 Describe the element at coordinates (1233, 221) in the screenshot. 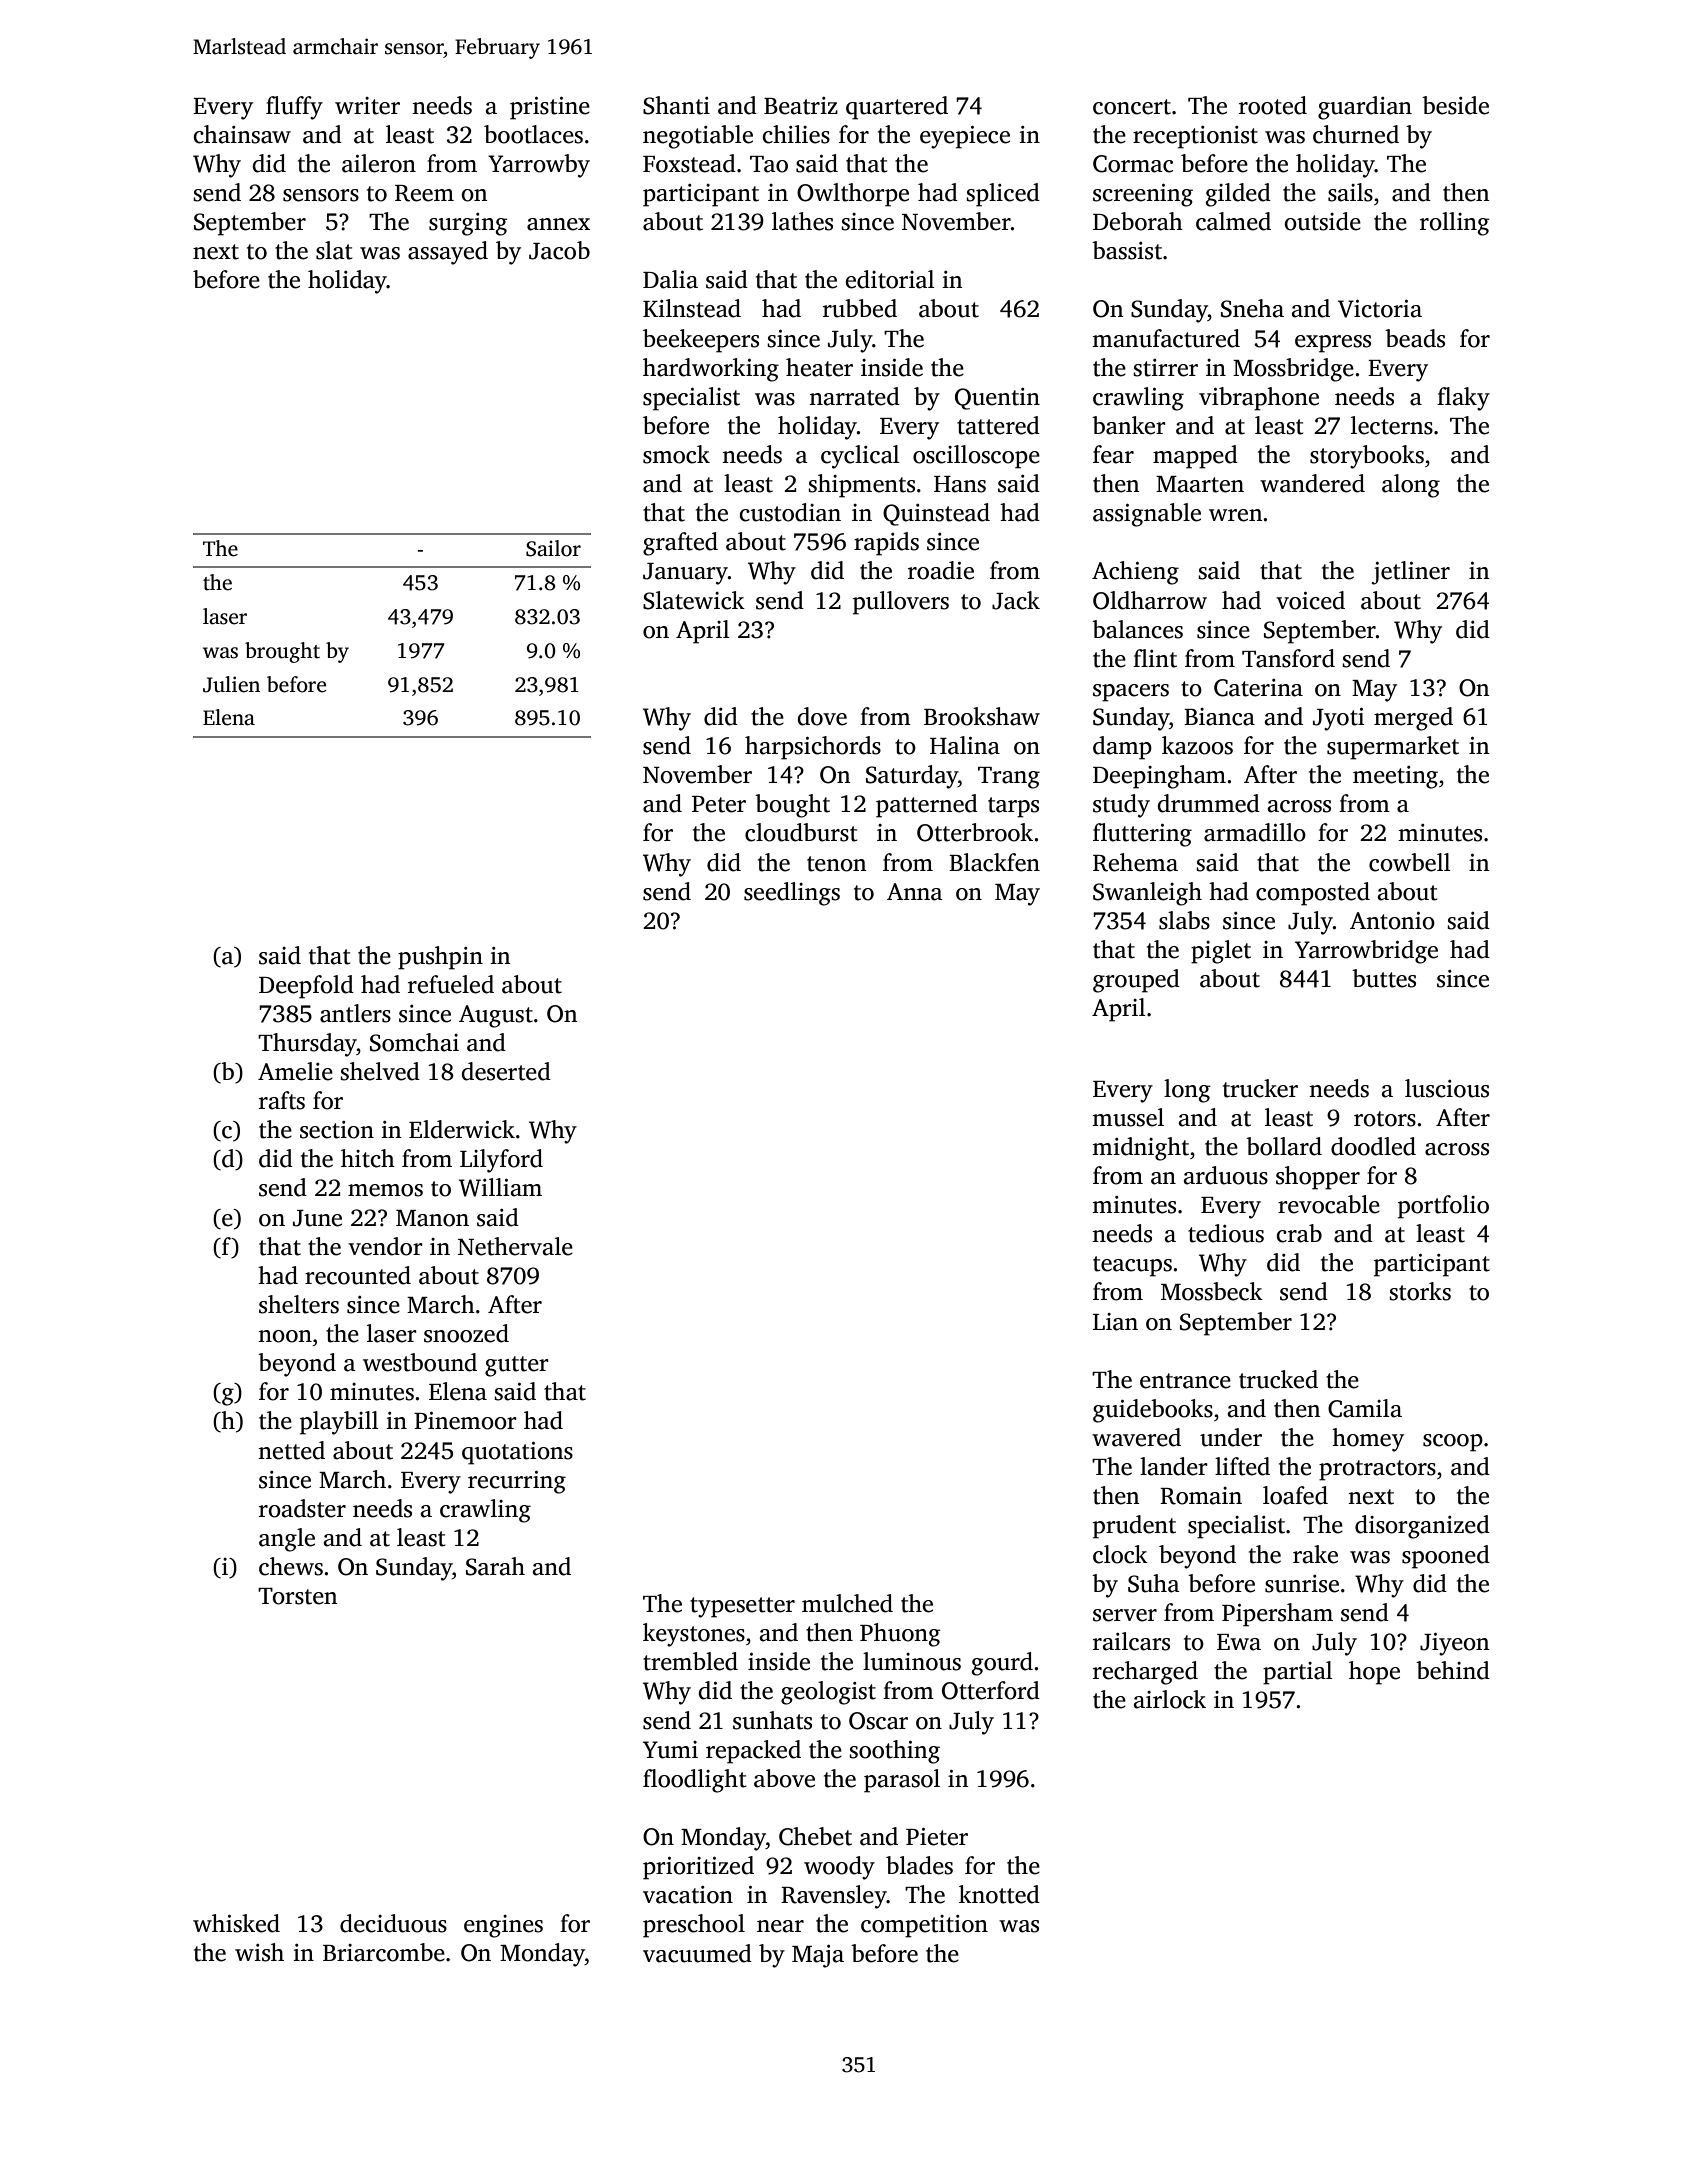

I see `calmed` at that location.
